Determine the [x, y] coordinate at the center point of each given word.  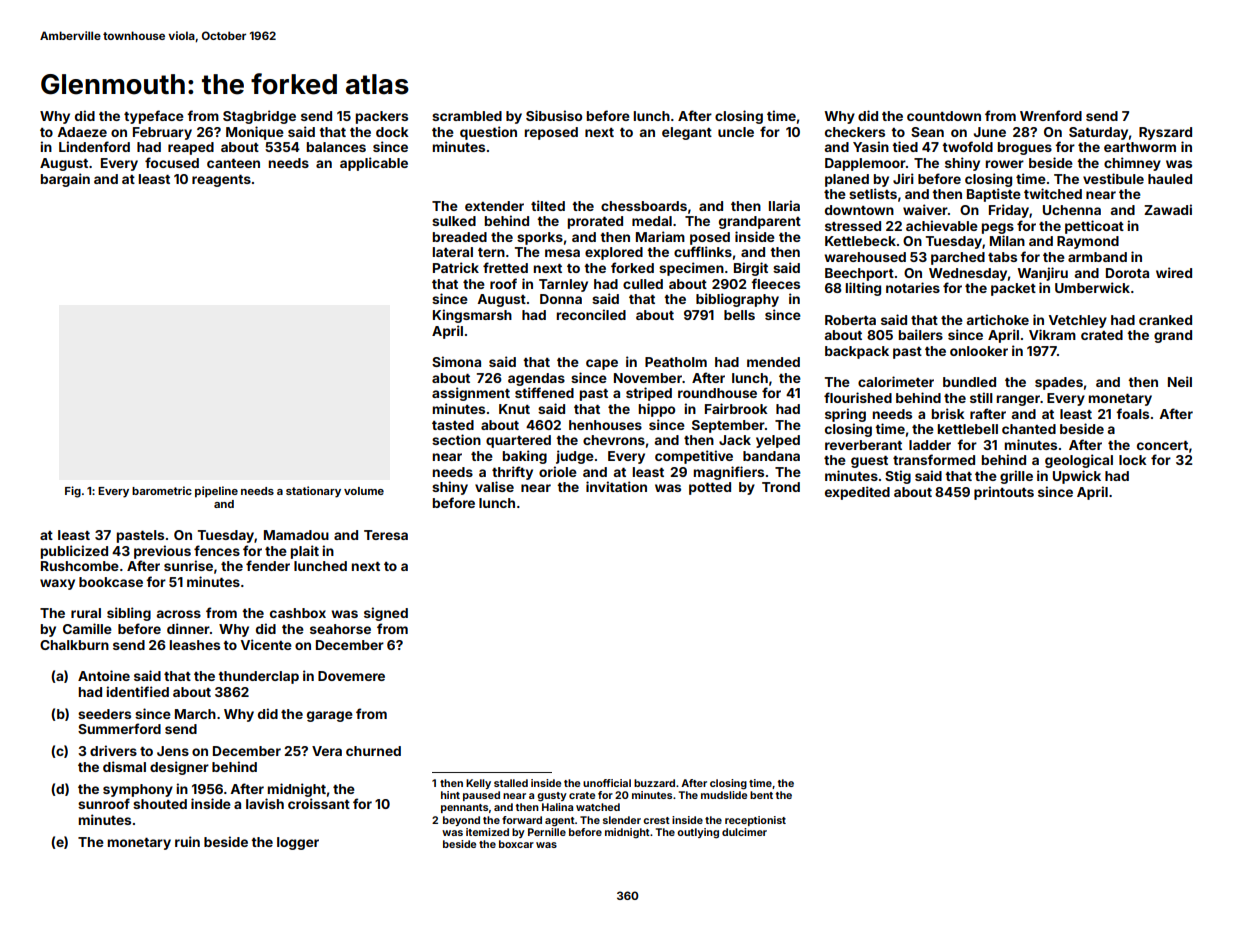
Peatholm [676, 362]
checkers [855, 132]
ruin [187, 841]
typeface [154, 117]
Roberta [850, 320]
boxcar [516, 844]
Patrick [456, 267]
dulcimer [744, 832]
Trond [781, 487]
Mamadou [296, 535]
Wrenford [1051, 115]
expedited [857, 493]
